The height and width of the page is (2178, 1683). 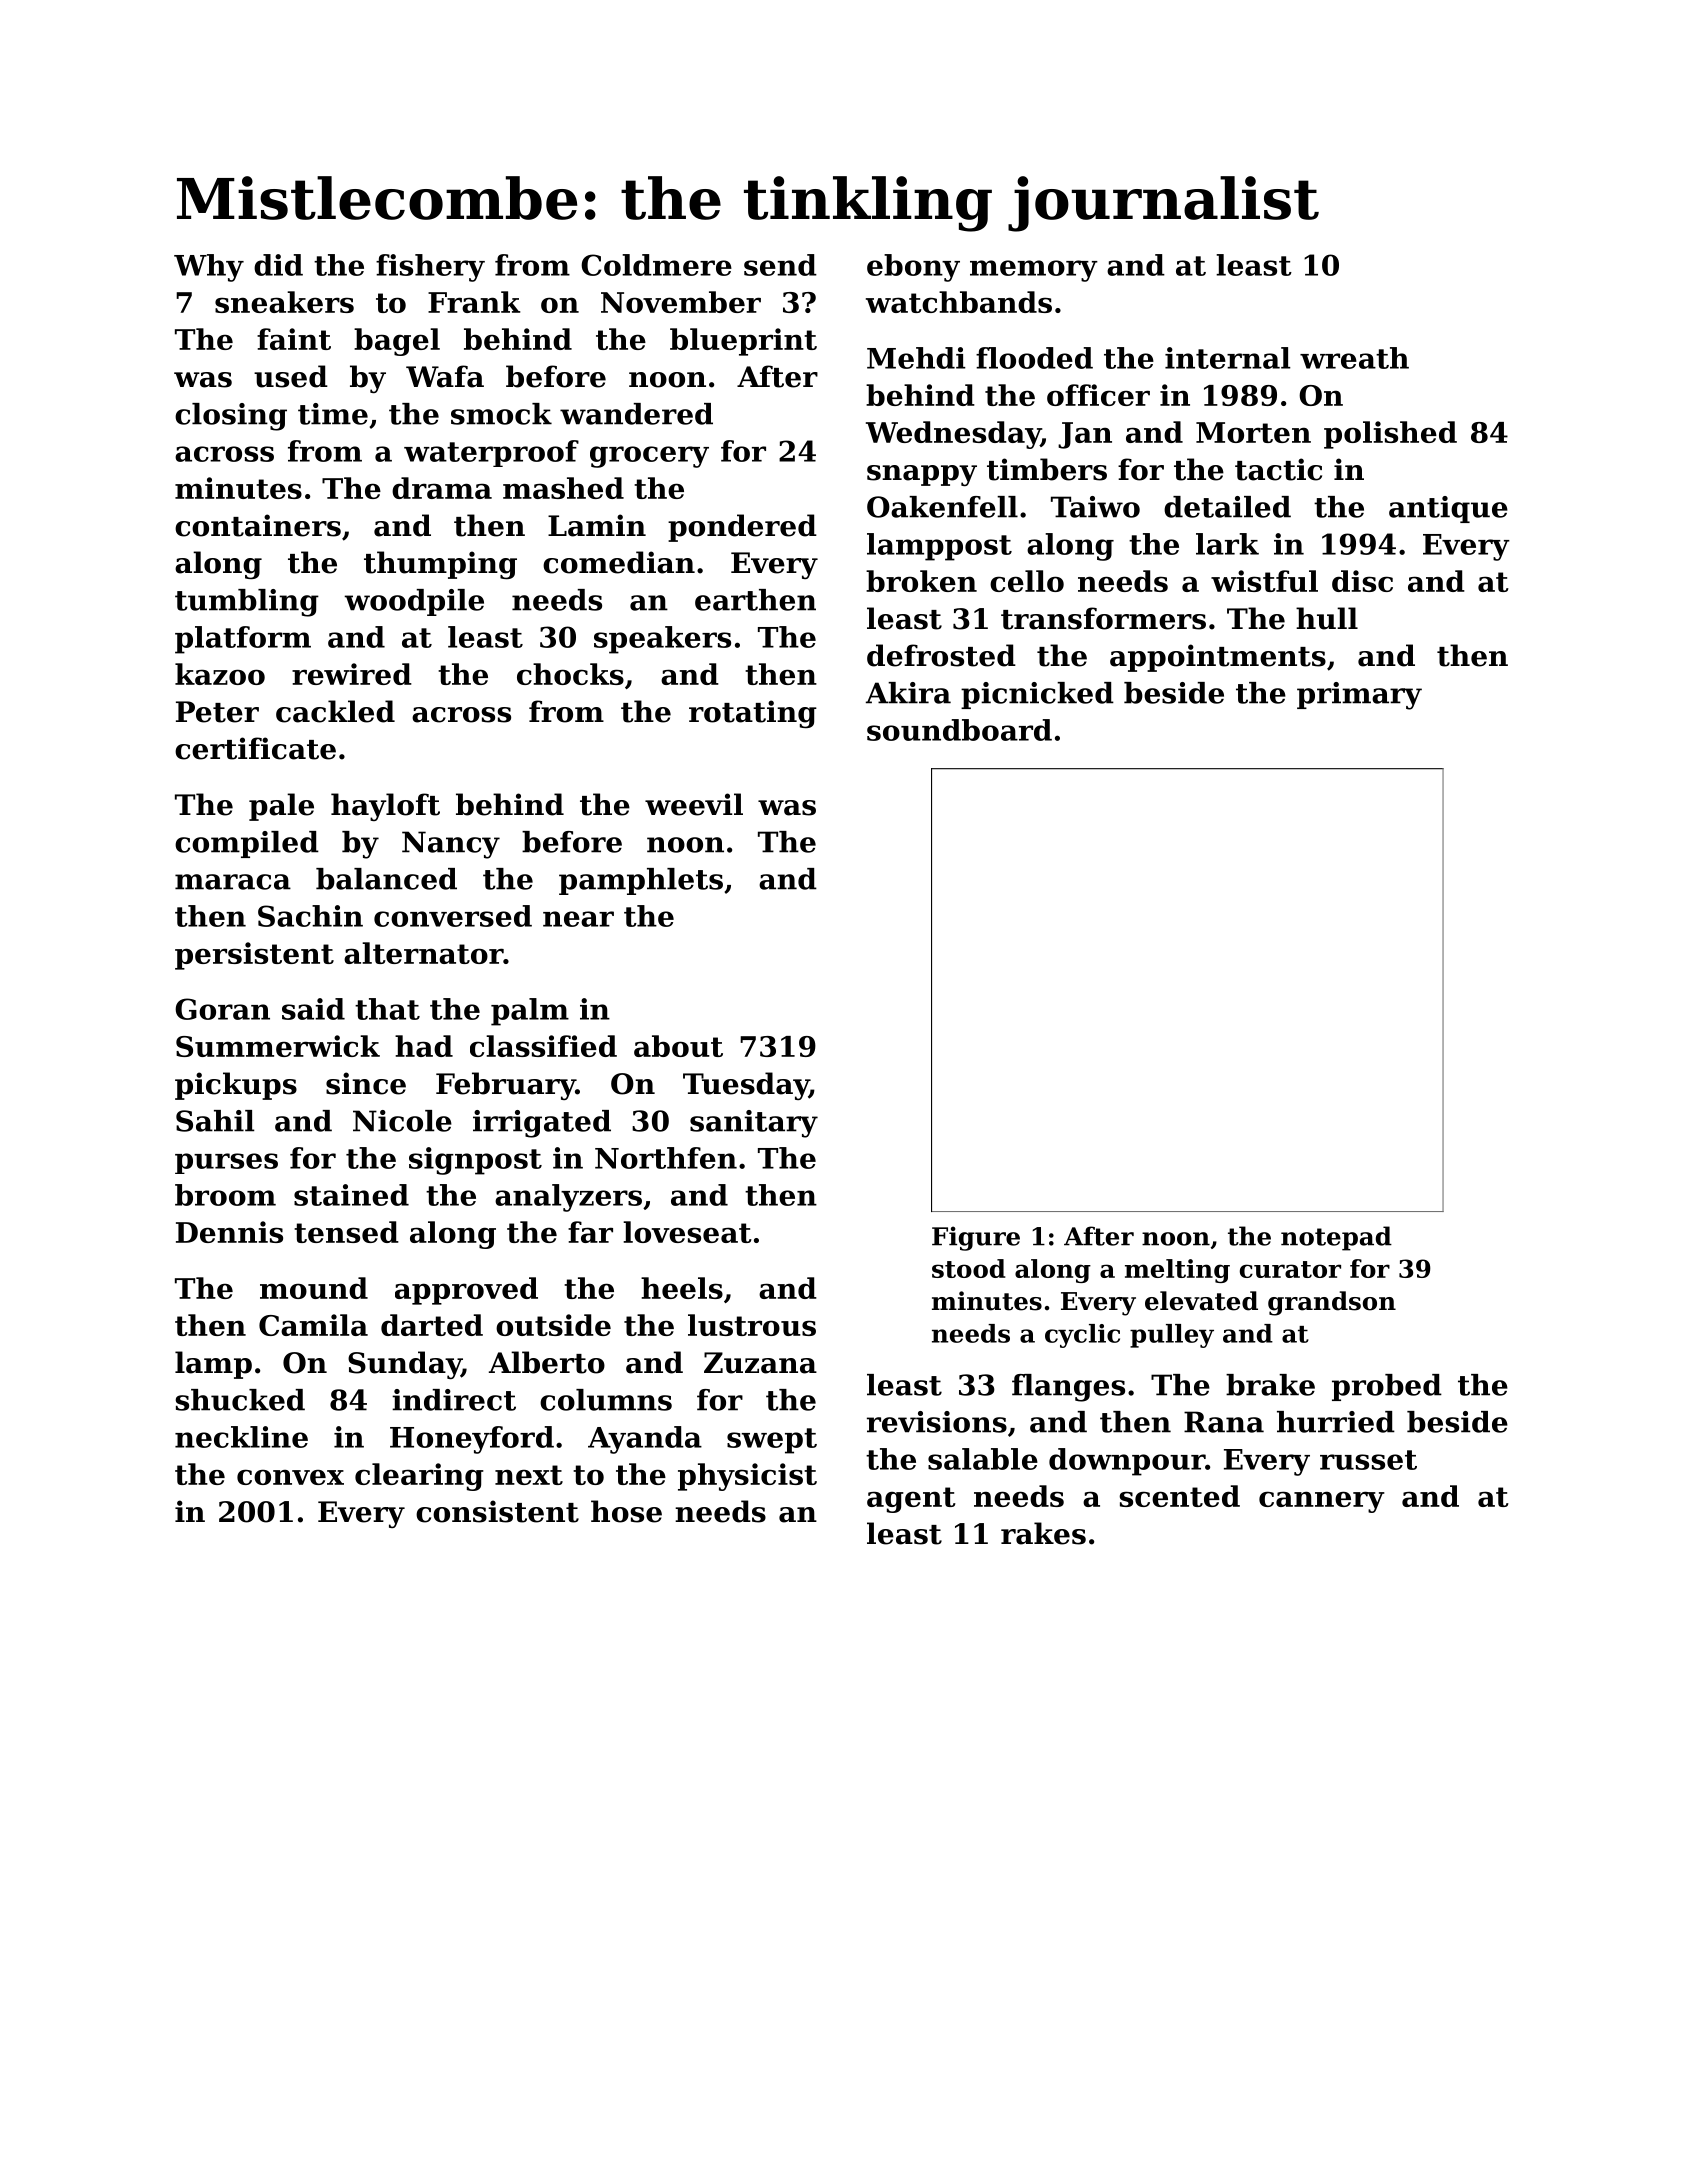 What do you see at coordinates (743, 342) in the page?
I see `blueprint` at bounding box center [743, 342].
